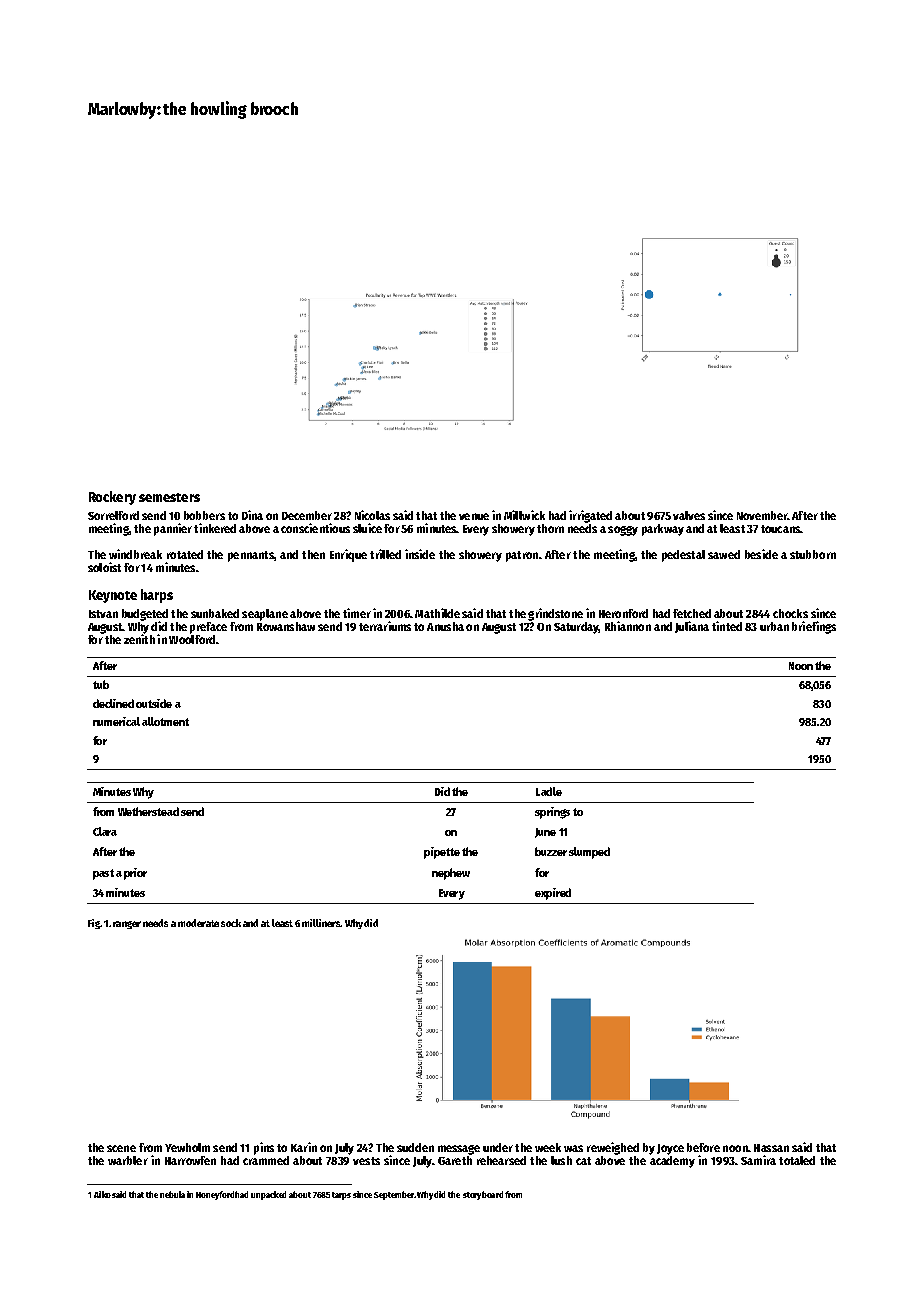 The width and height of the document is (924, 1308). What do you see at coordinates (703, 1147) in the document?
I see `before` at bounding box center [703, 1147].
